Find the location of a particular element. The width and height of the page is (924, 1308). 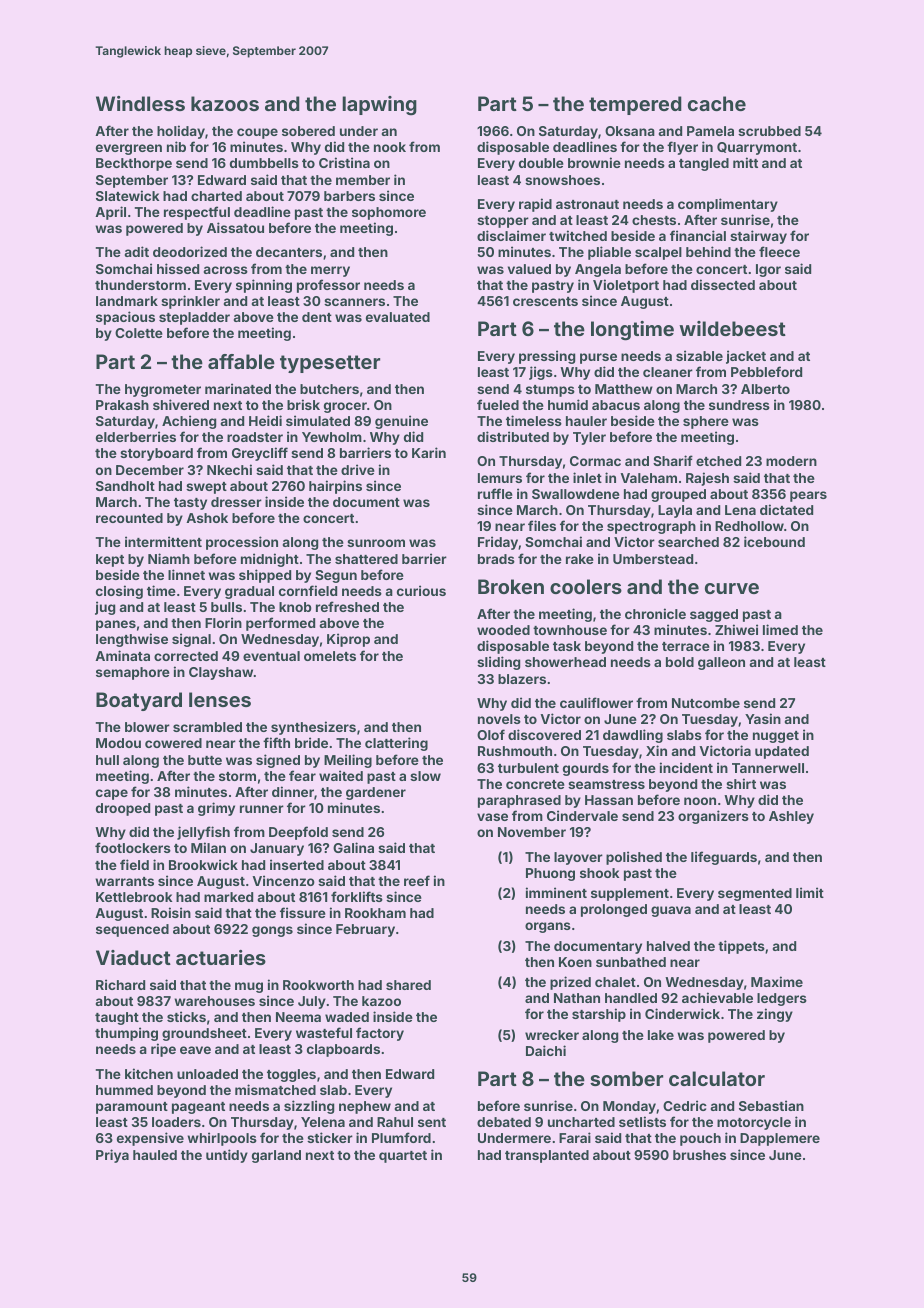

dresser is located at coordinates (236, 502).
